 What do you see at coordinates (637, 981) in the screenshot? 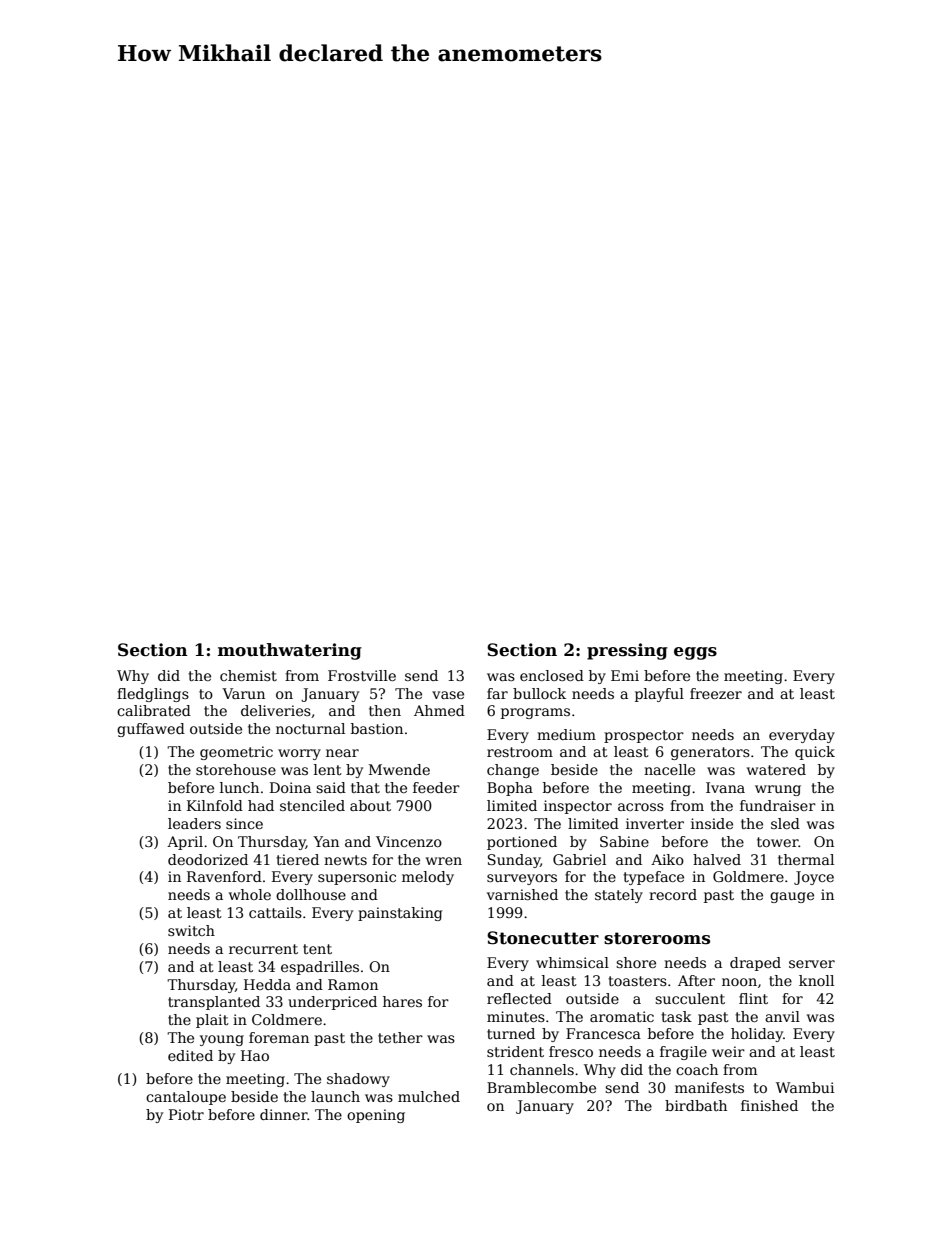
I see `toasters` at bounding box center [637, 981].
